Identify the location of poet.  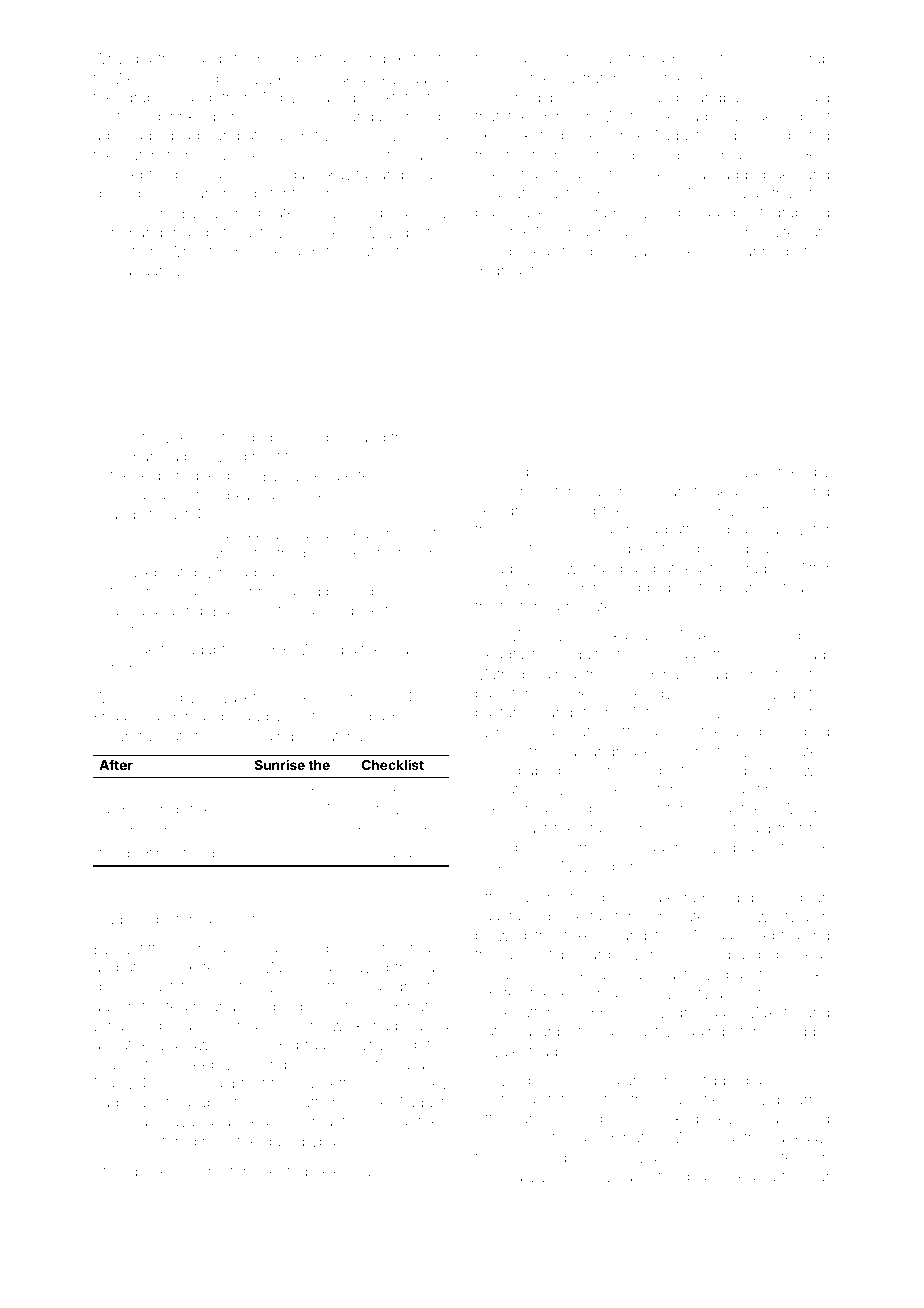
(605, 254).
